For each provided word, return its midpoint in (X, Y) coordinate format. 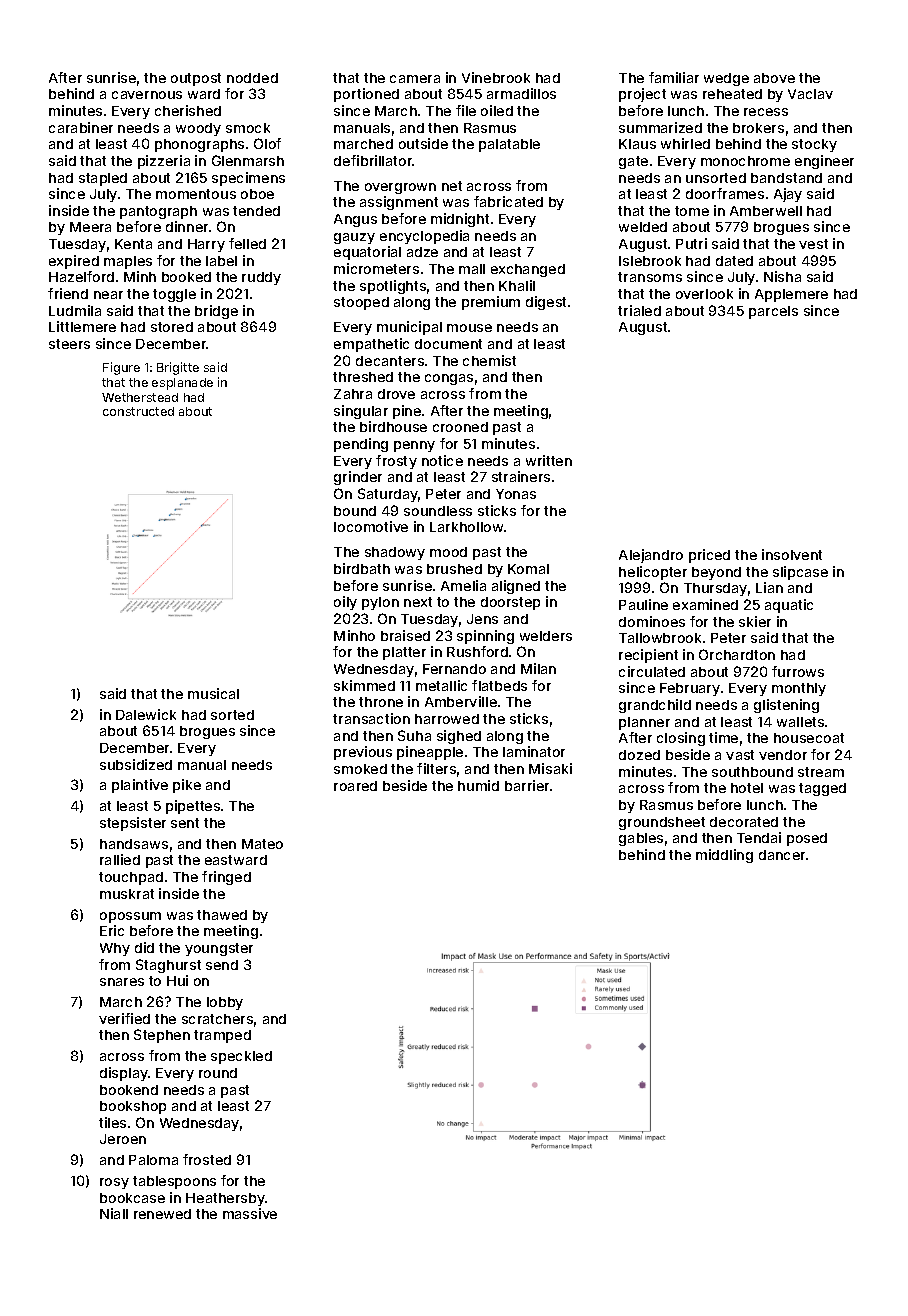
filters (436, 768)
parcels (773, 312)
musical (213, 693)
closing (681, 739)
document (448, 344)
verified (124, 1018)
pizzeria (164, 162)
